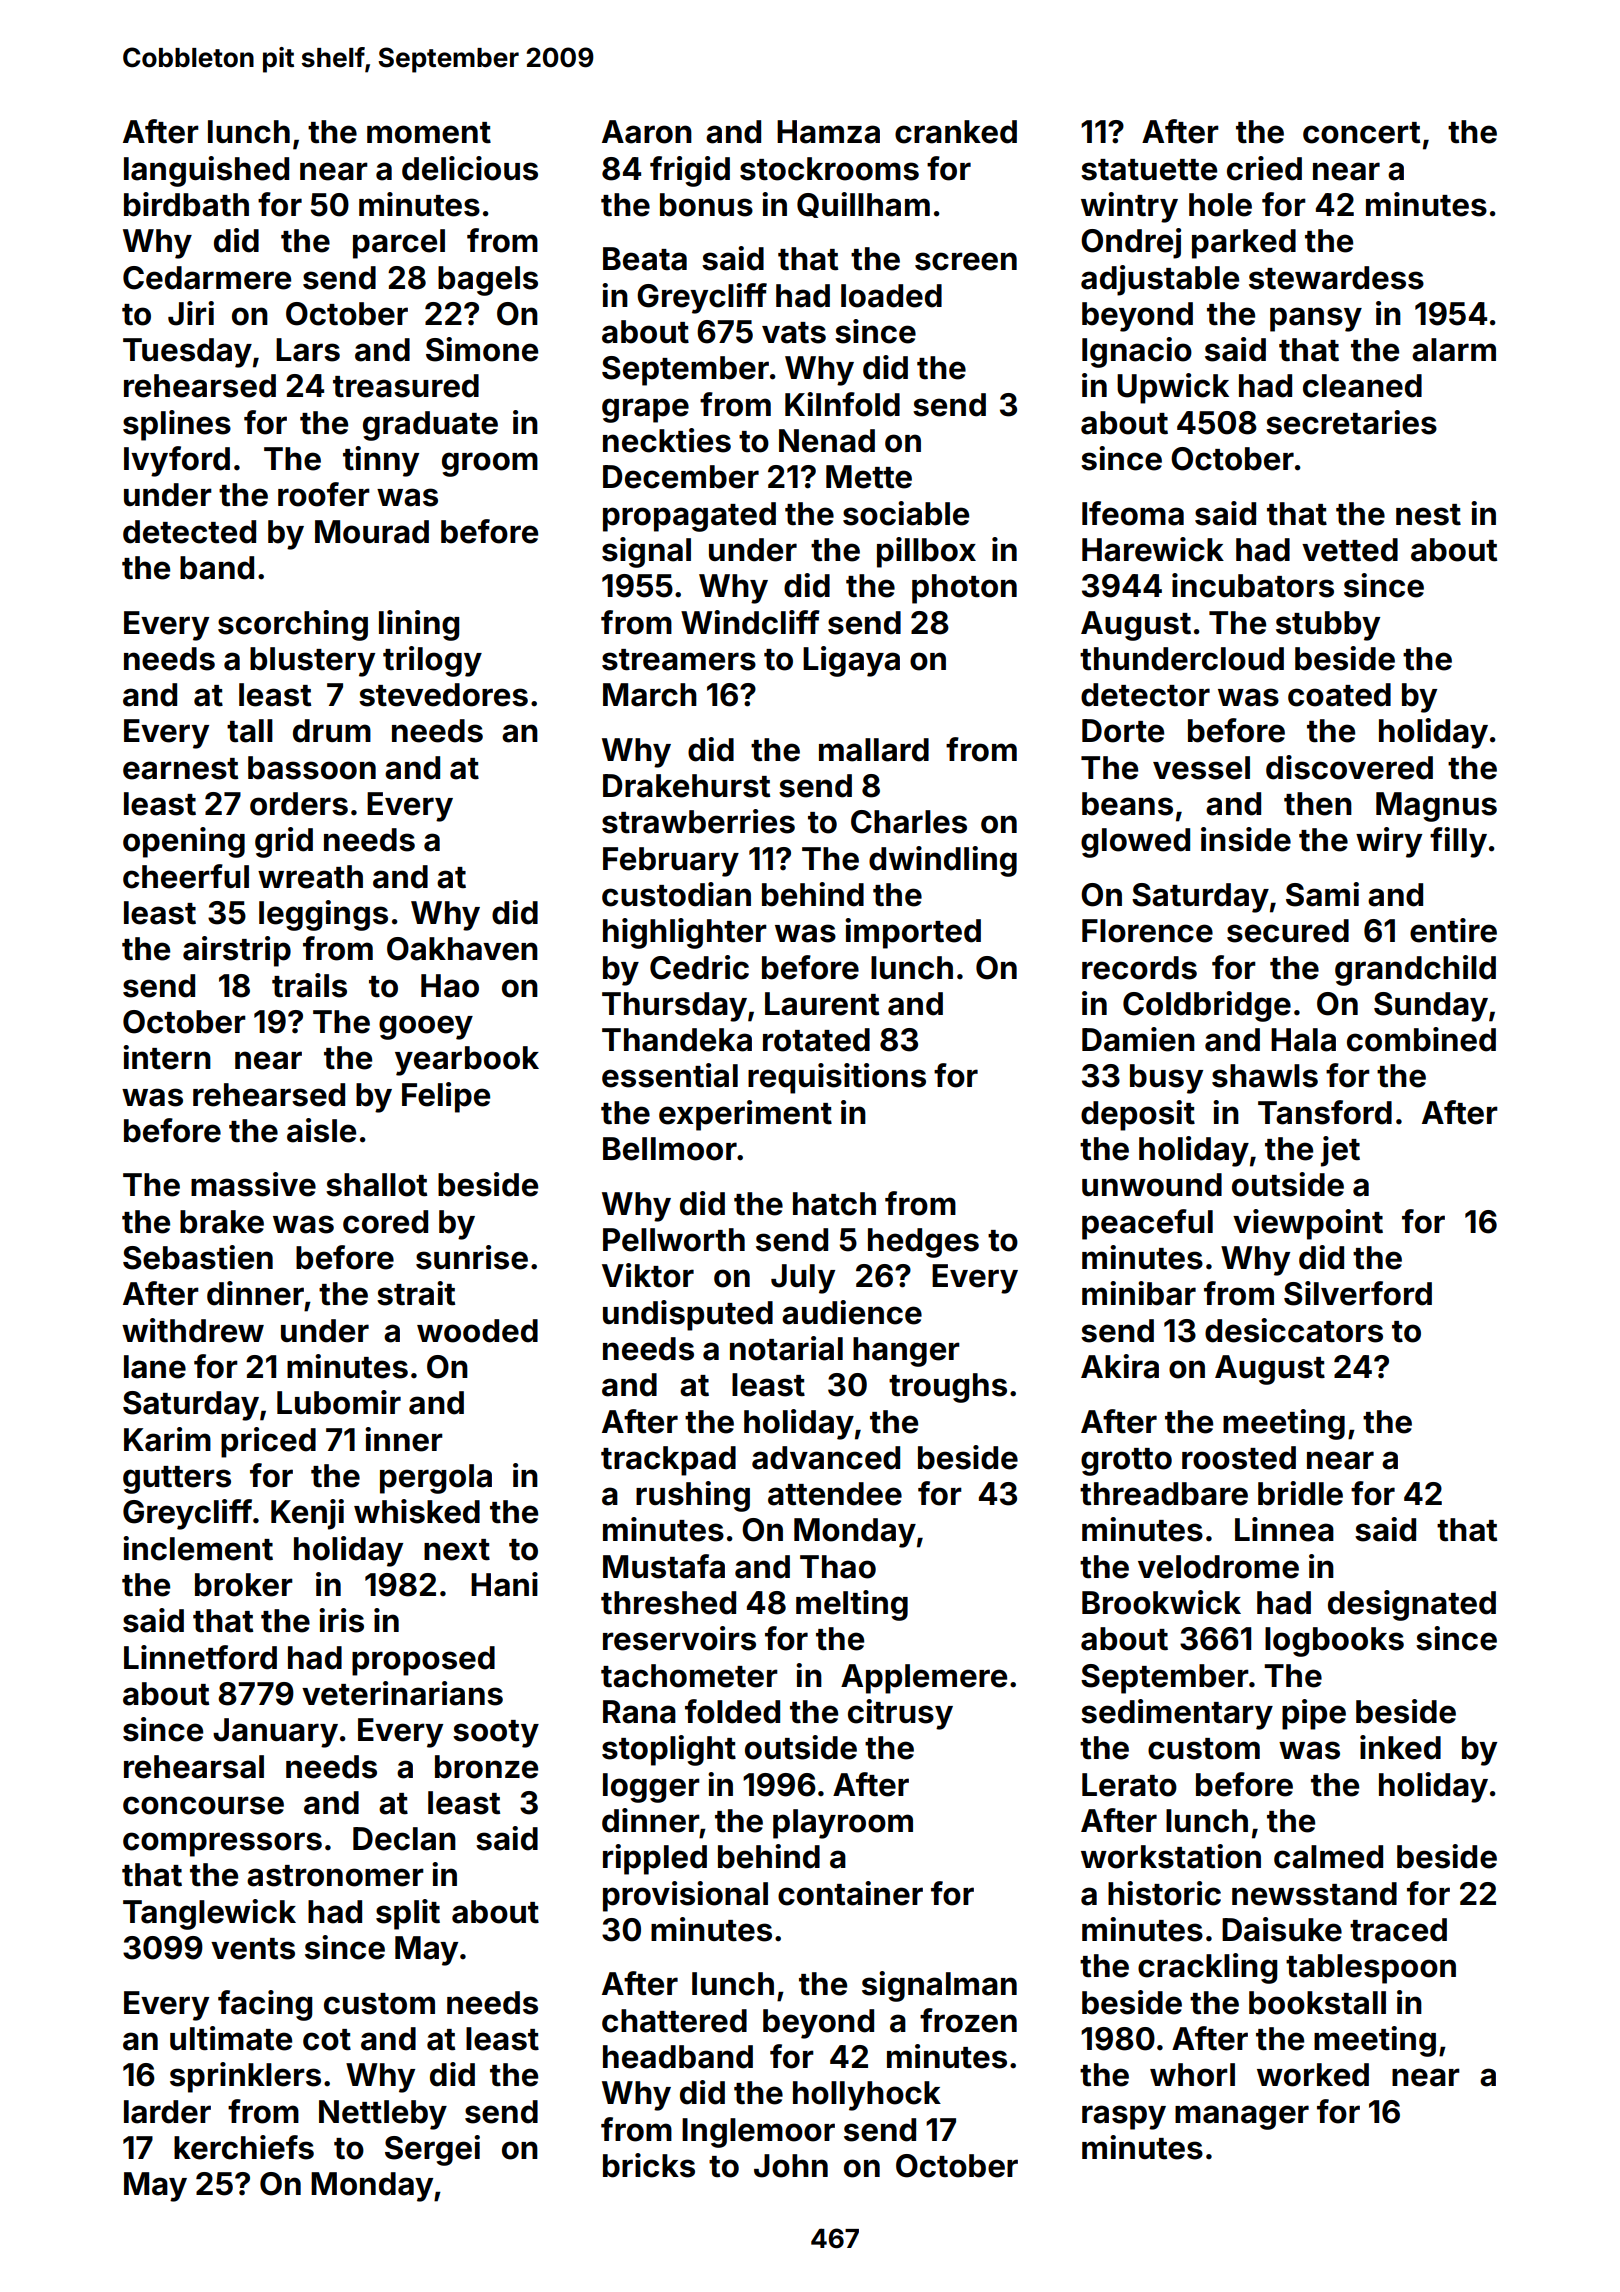 This screenshot has height=2292, width=1620. What do you see at coordinates (1177, 1714) in the screenshot?
I see `sedimentary` at bounding box center [1177, 1714].
